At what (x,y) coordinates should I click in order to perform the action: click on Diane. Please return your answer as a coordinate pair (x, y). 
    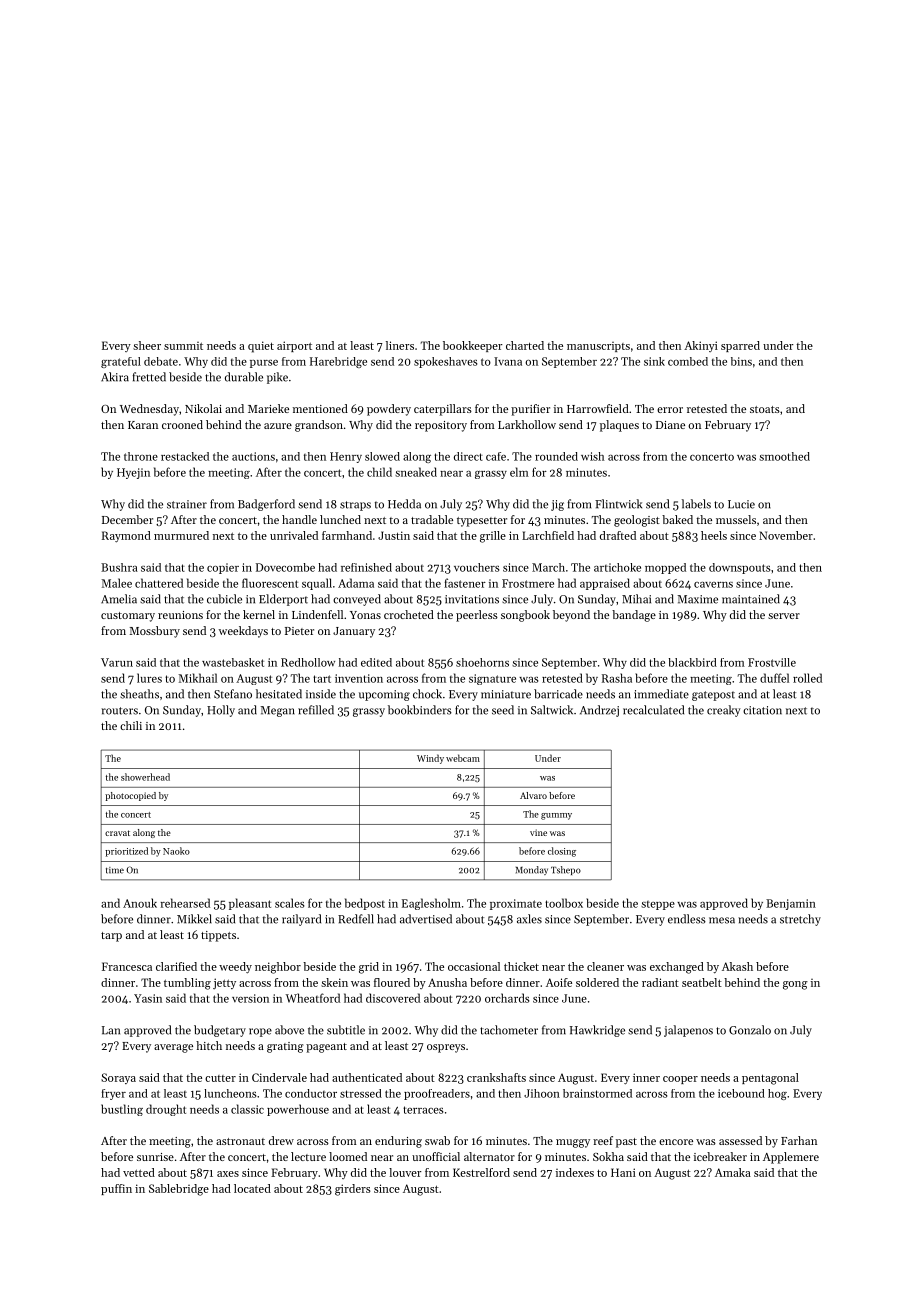
    Looking at the image, I should click on (670, 425).
